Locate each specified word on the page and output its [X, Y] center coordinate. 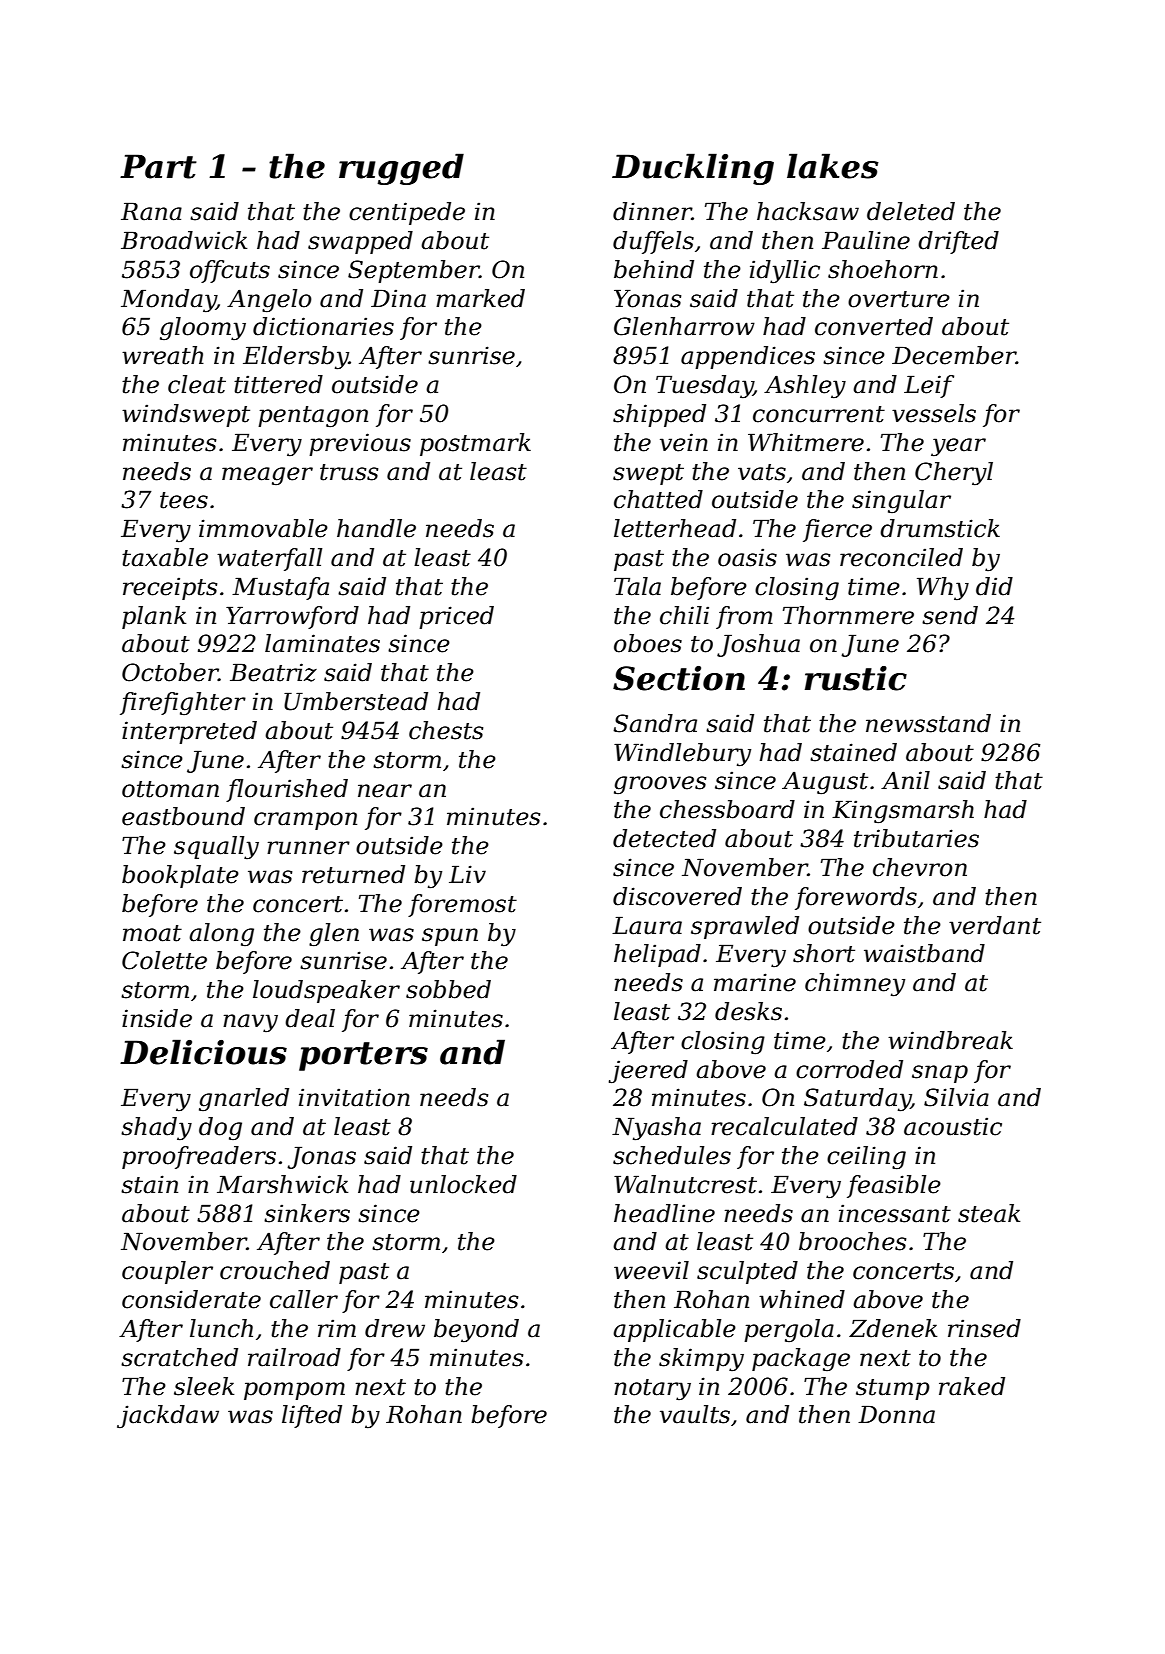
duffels [653, 242]
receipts [170, 588]
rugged [401, 169]
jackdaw [168, 1416]
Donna [896, 1414]
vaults [695, 1414]
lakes [833, 166]
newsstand [928, 723]
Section [679, 678]
